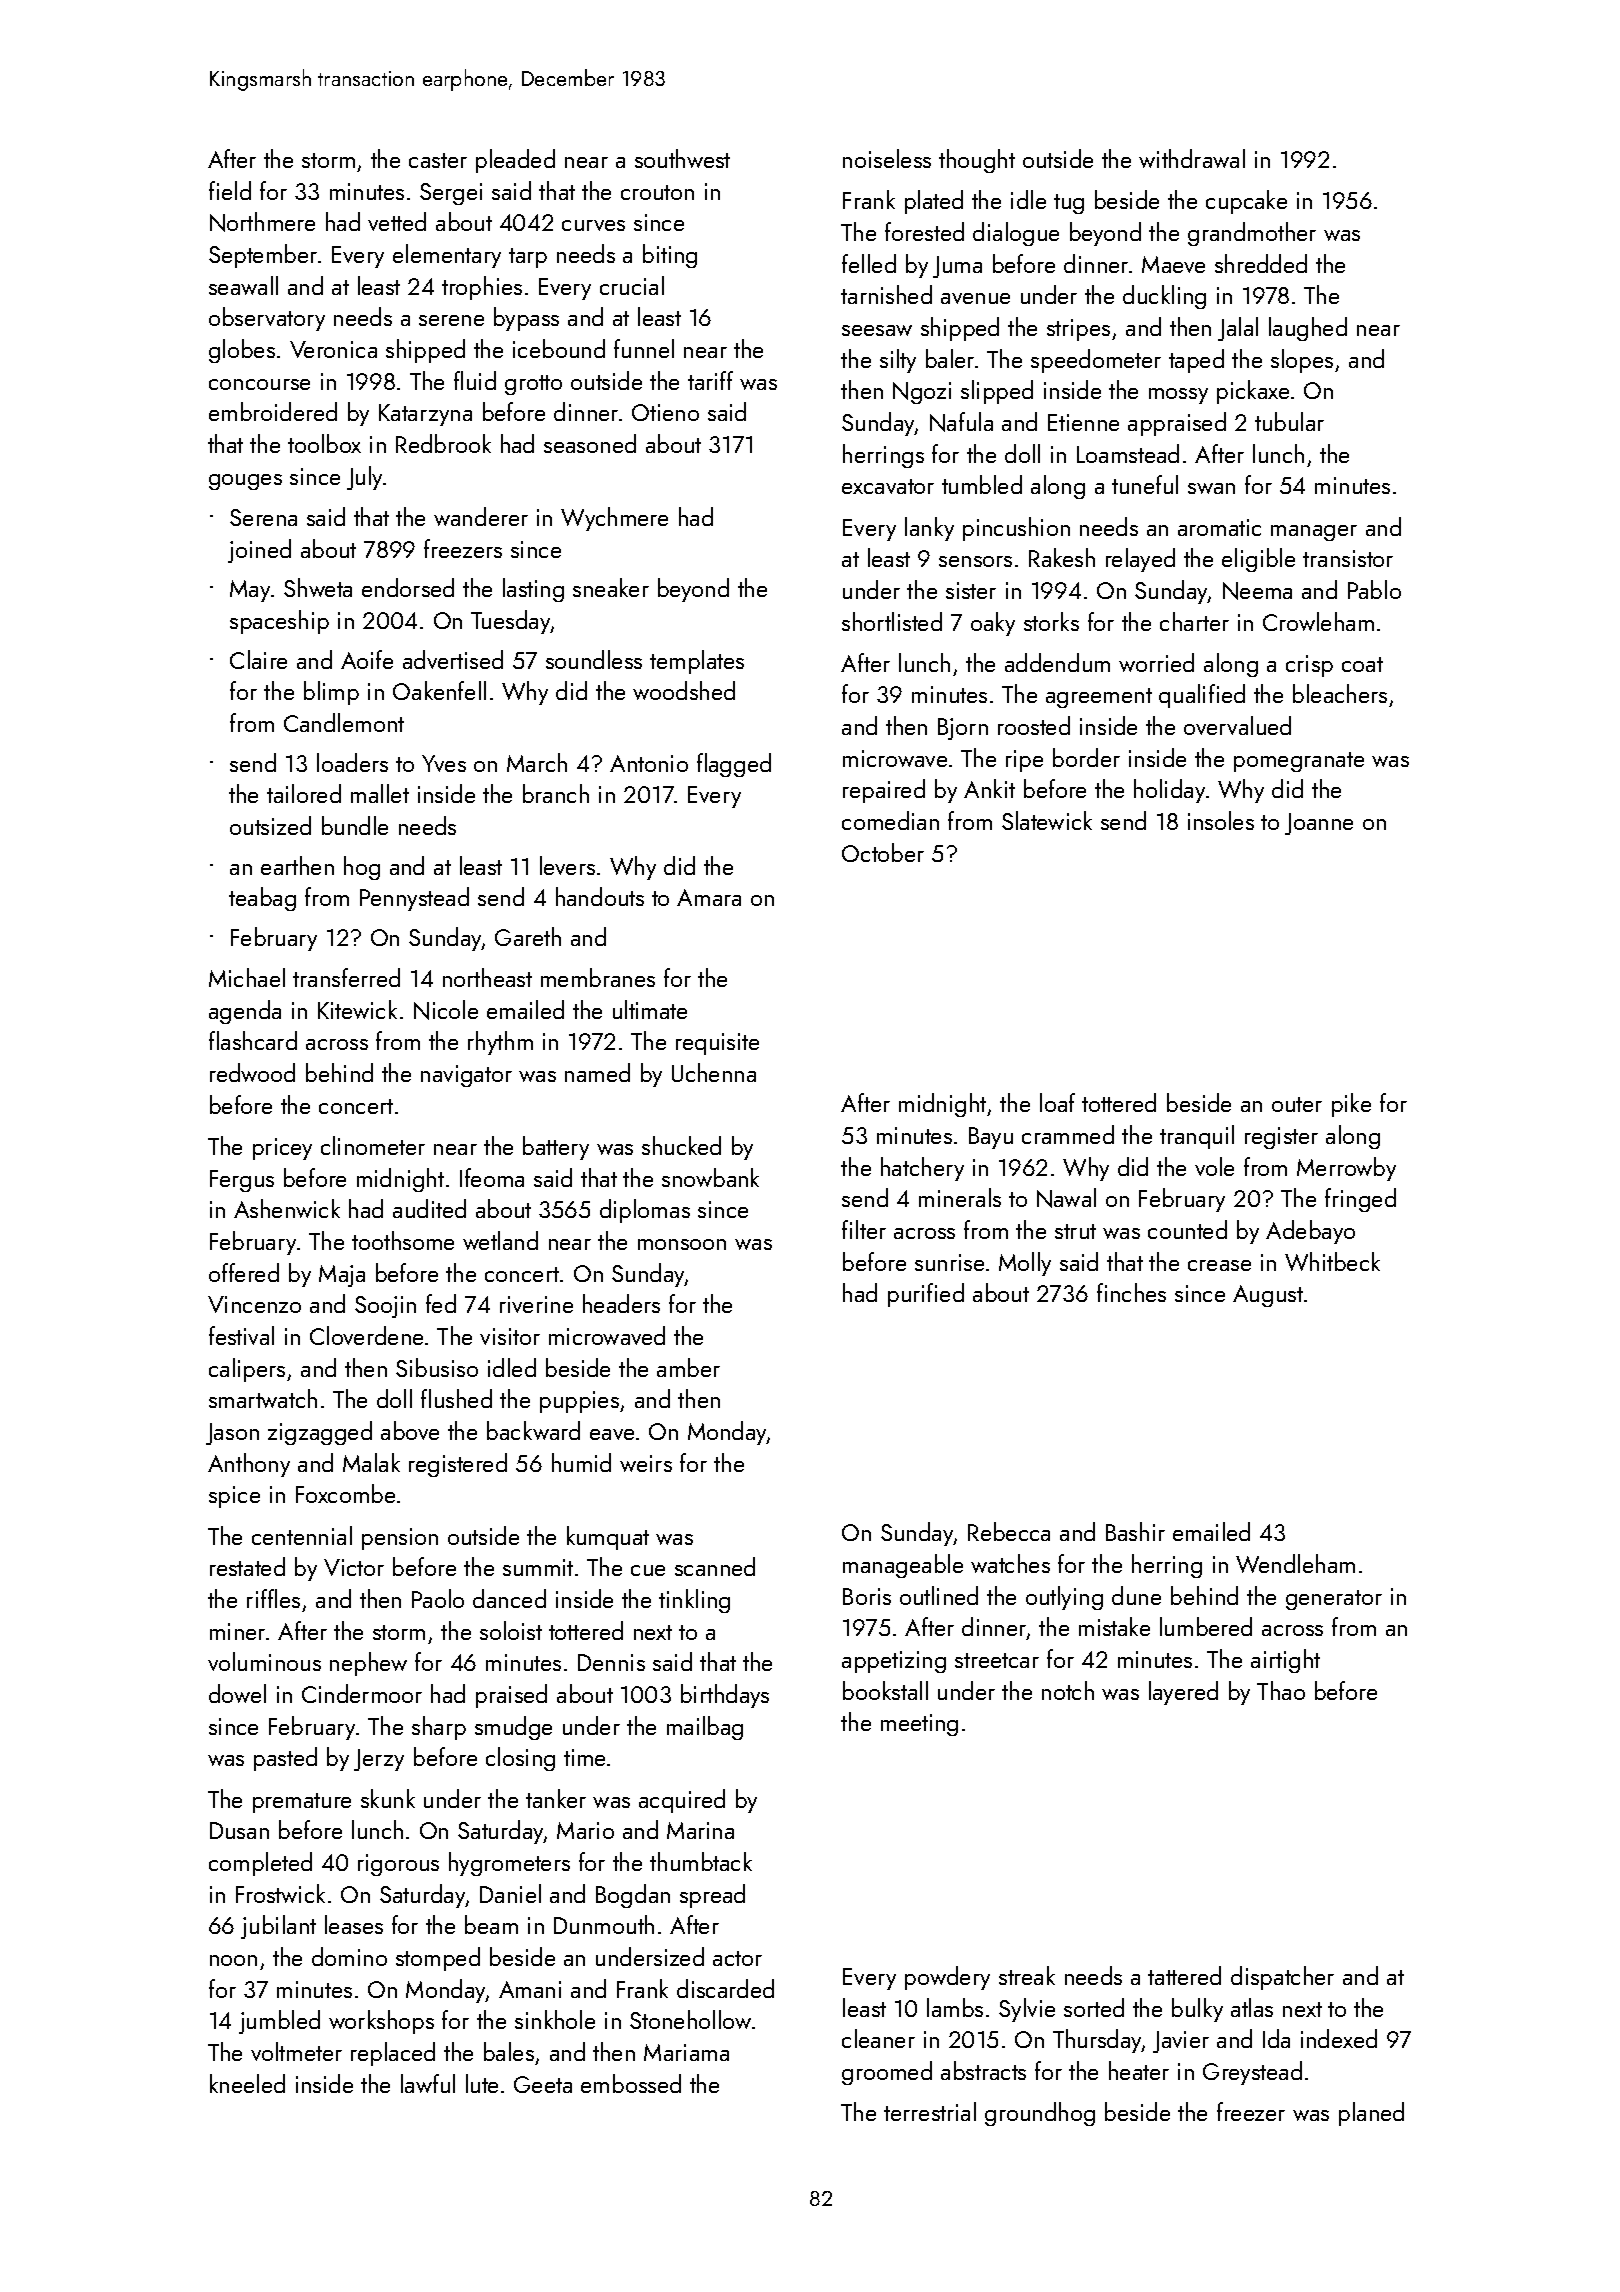 This document has height=2292, width=1620. Describe the element at coordinates (1297, 1104) in the document. I see `outer` at that location.
